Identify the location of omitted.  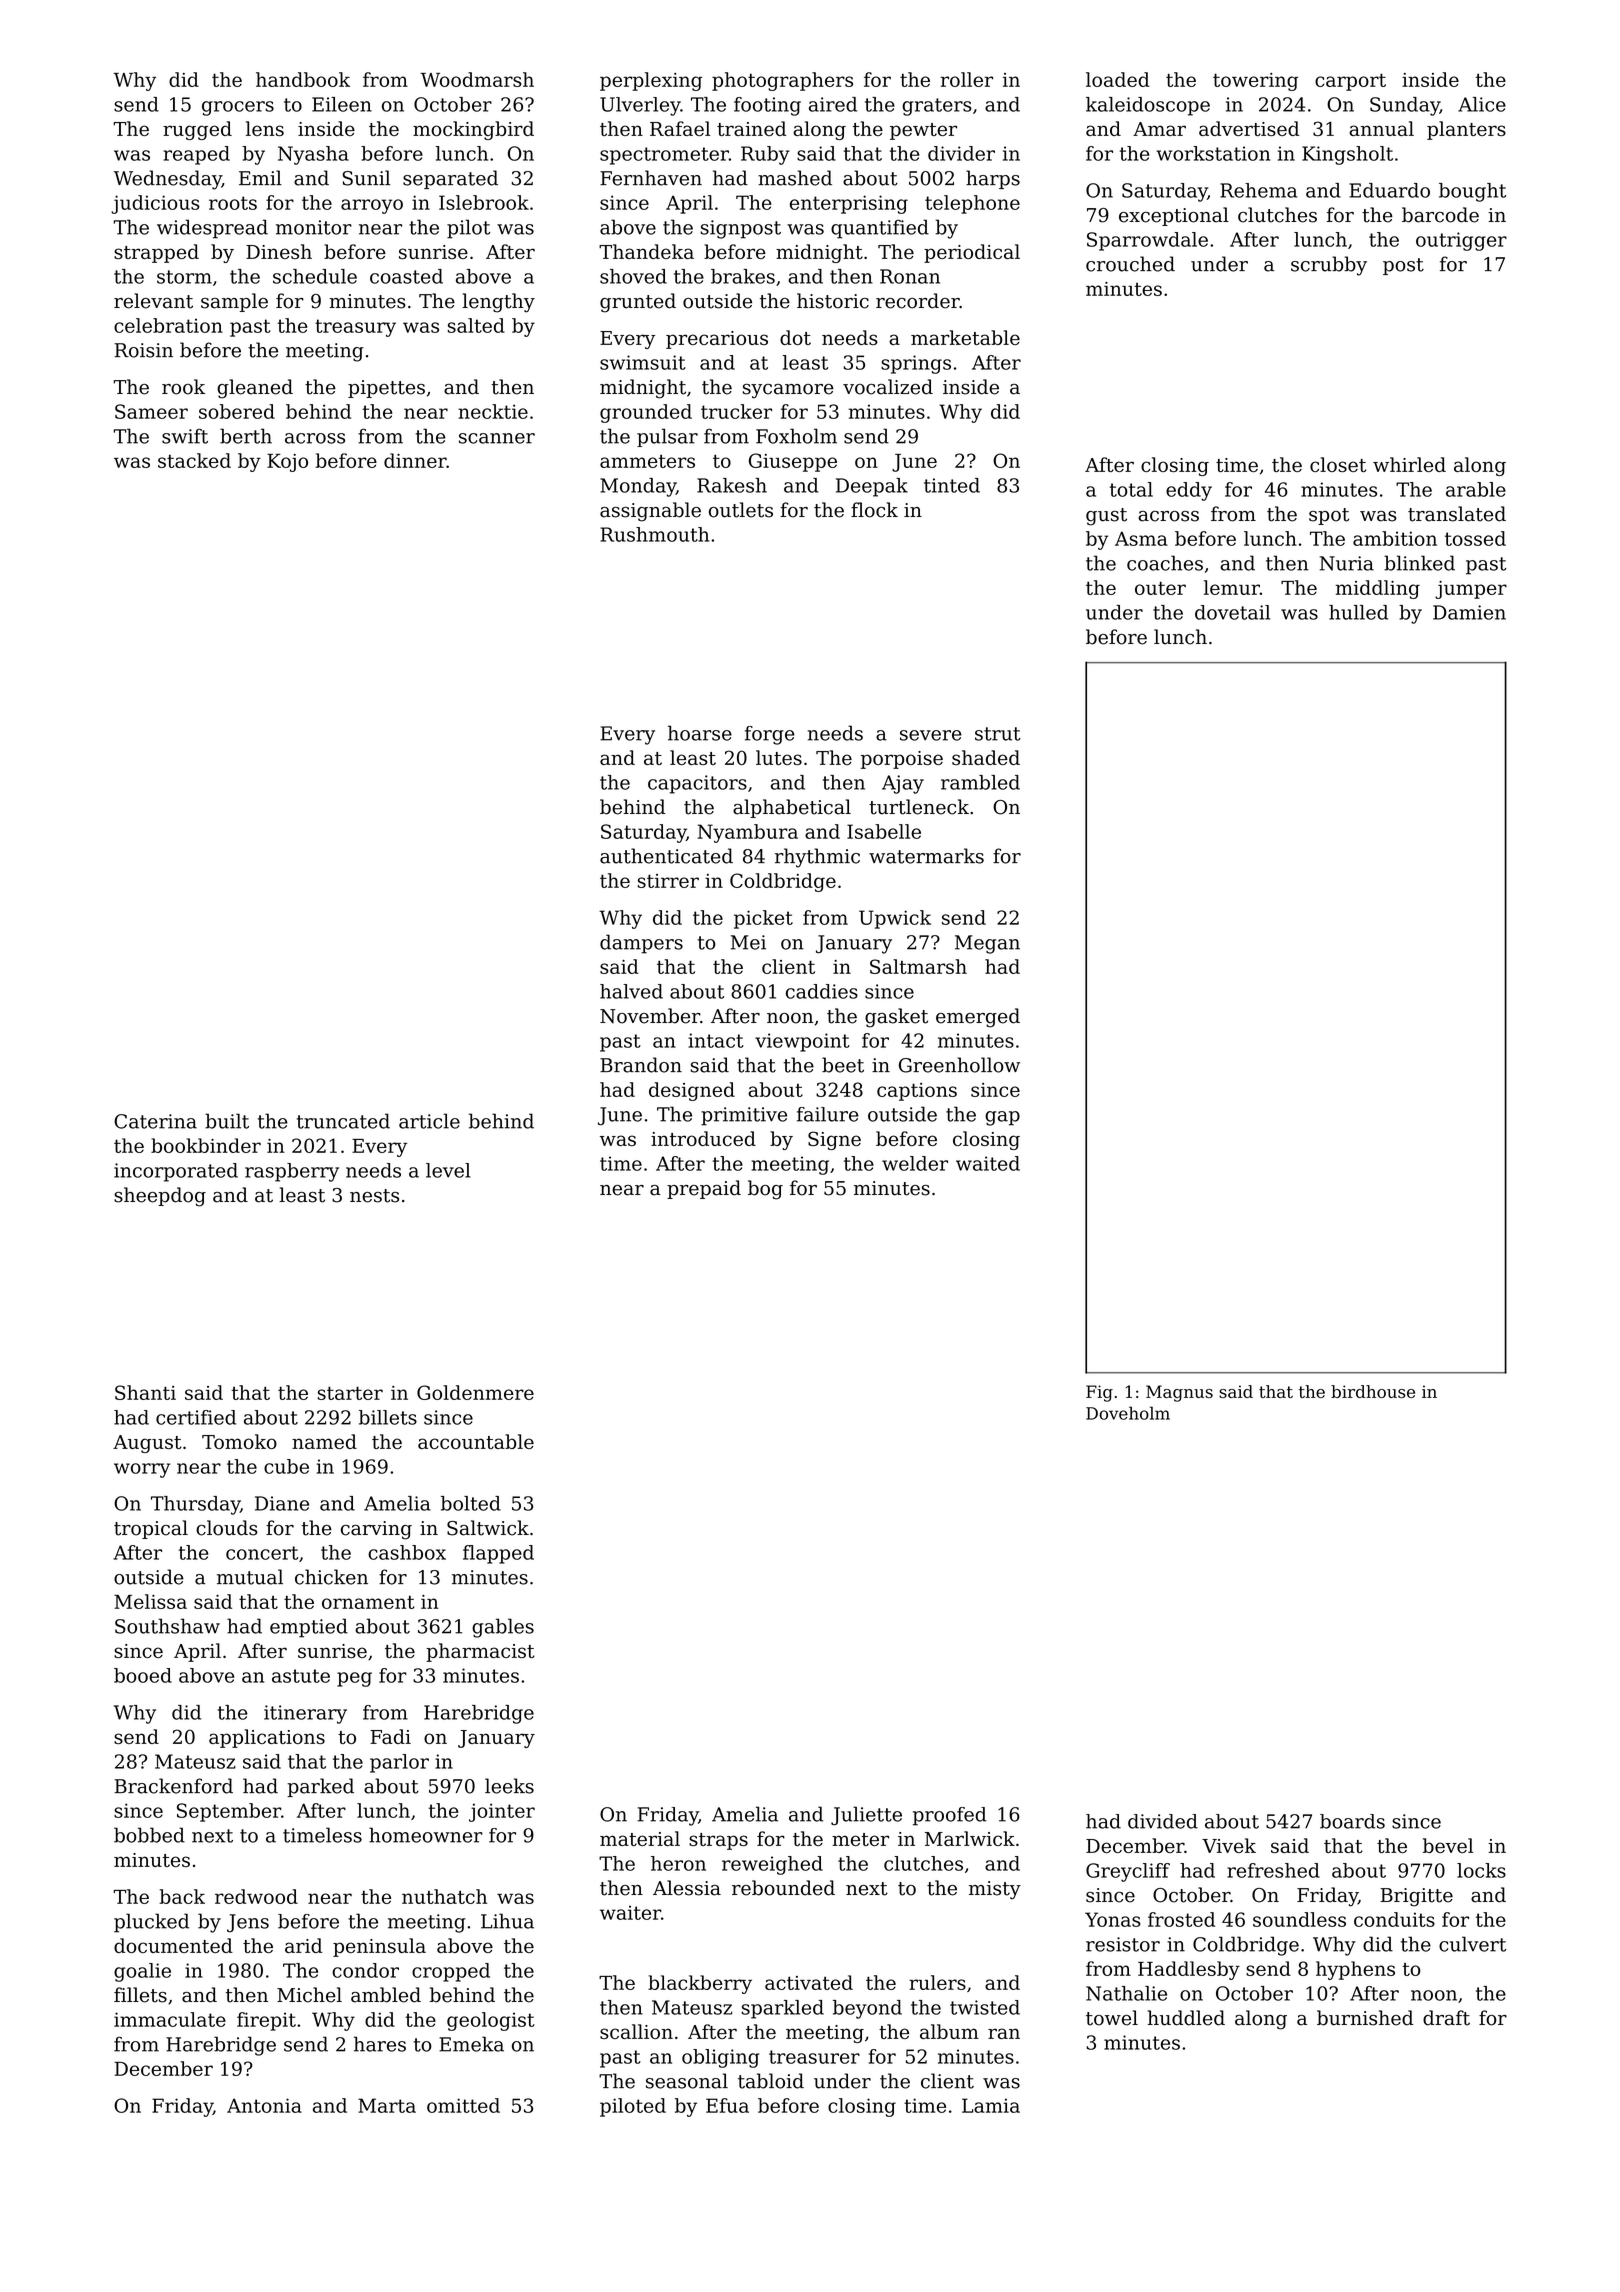
(463, 2105).
